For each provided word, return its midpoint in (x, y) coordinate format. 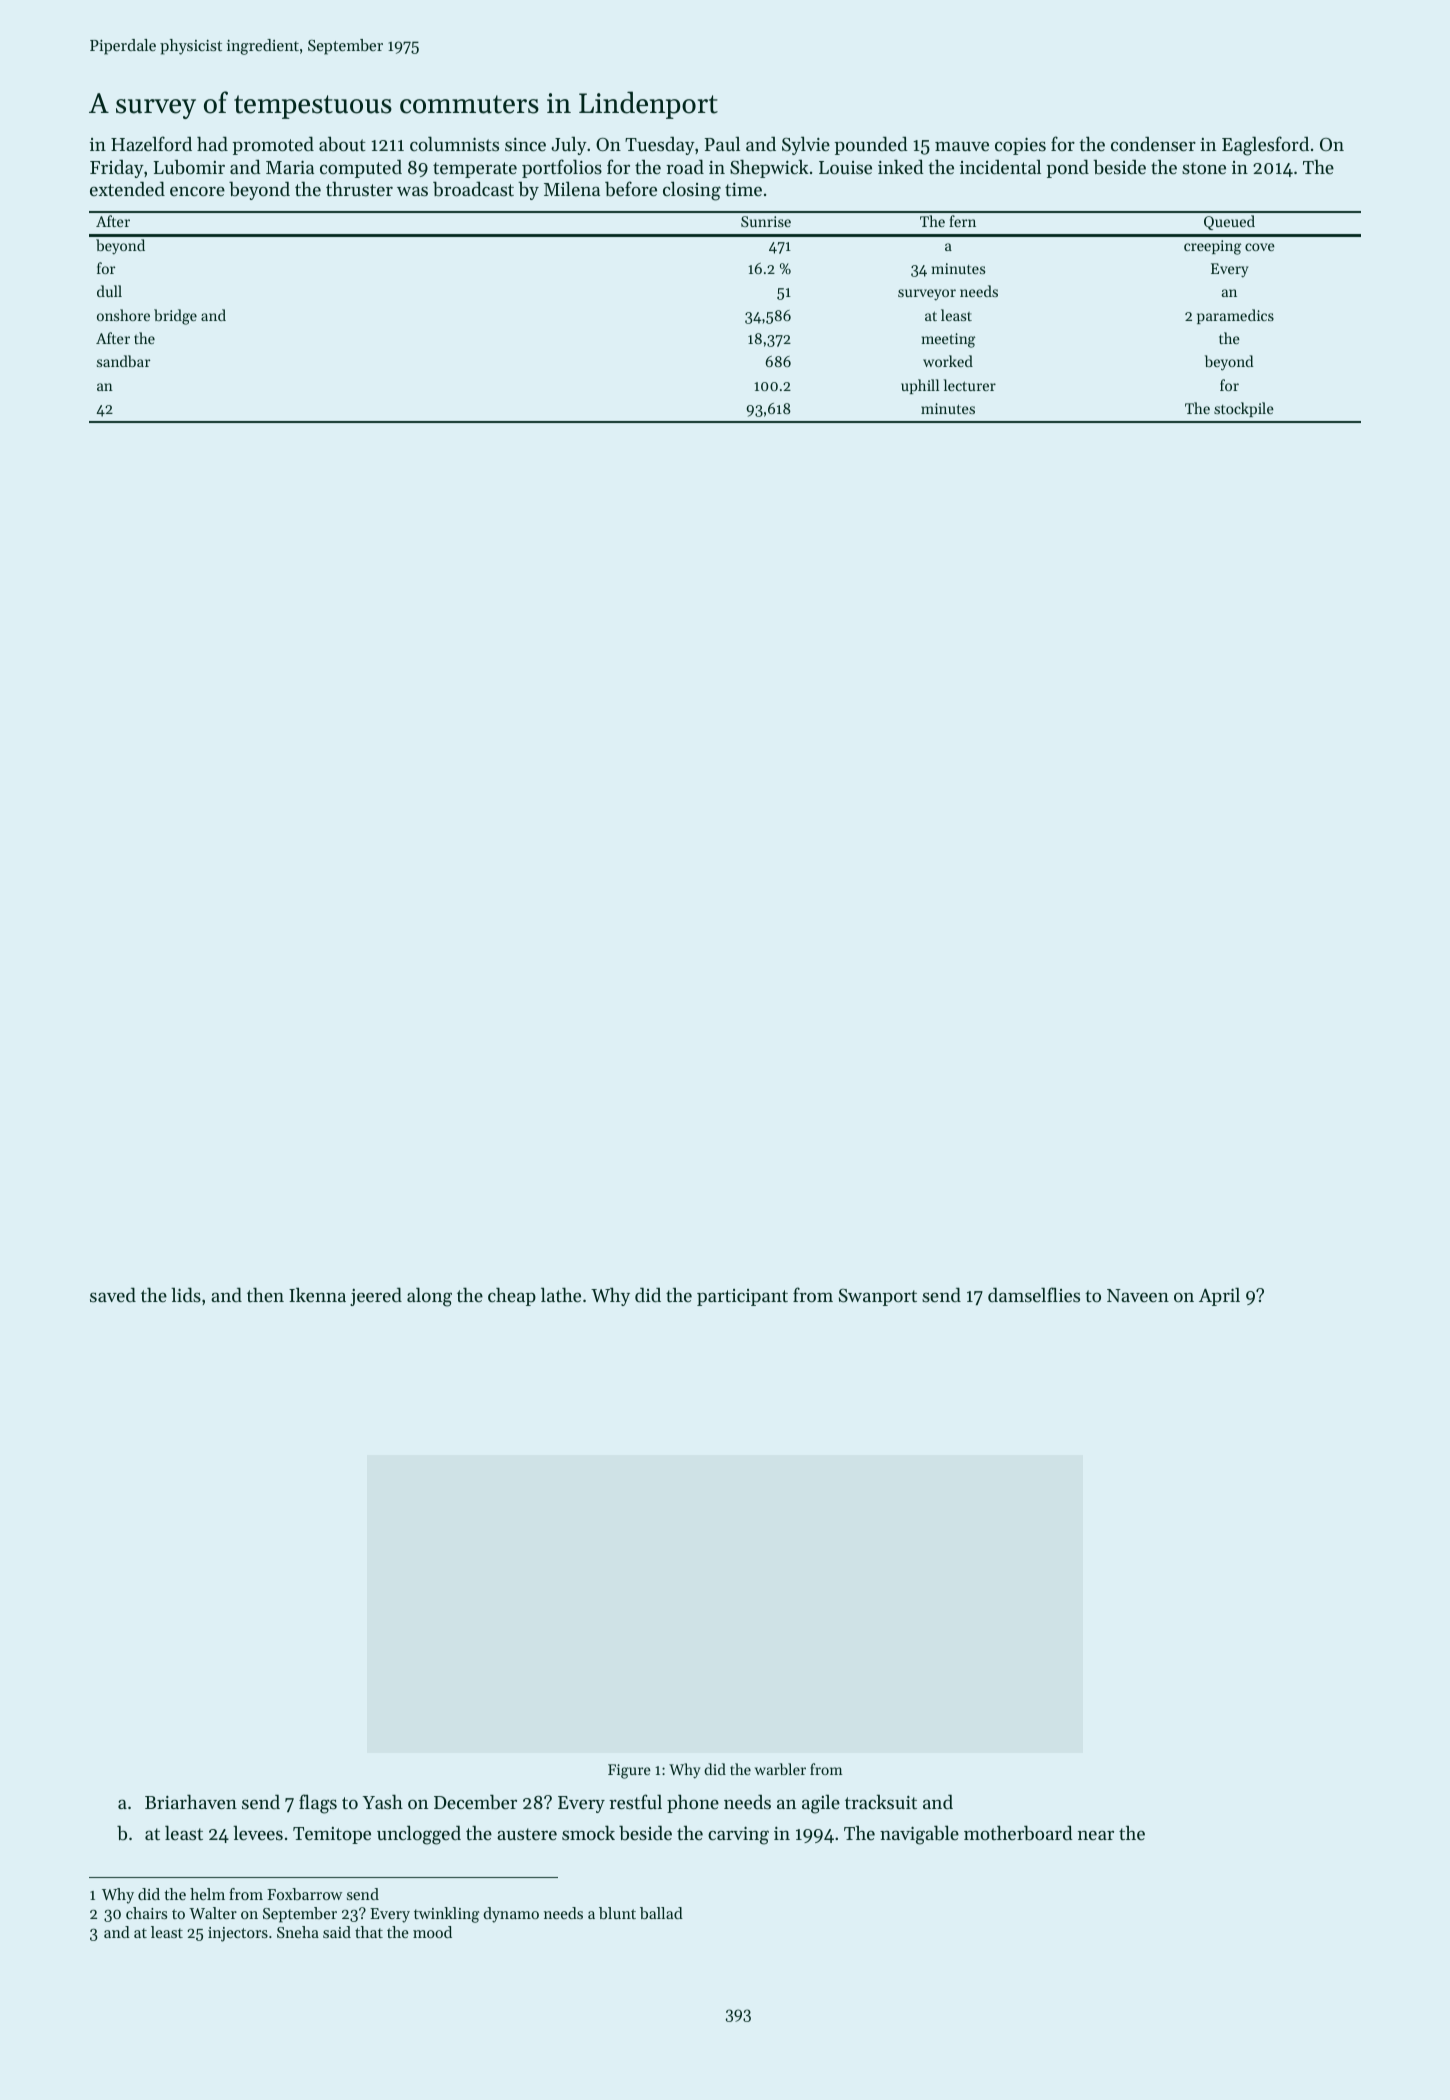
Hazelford (151, 143)
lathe (561, 1294)
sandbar (123, 361)
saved (113, 1295)
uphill (920, 386)
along (429, 1297)
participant (742, 1297)
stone (1204, 168)
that (369, 1932)
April (1219, 1297)
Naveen (1138, 1295)
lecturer (970, 385)
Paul (722, 144)
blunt (617, 1913)
